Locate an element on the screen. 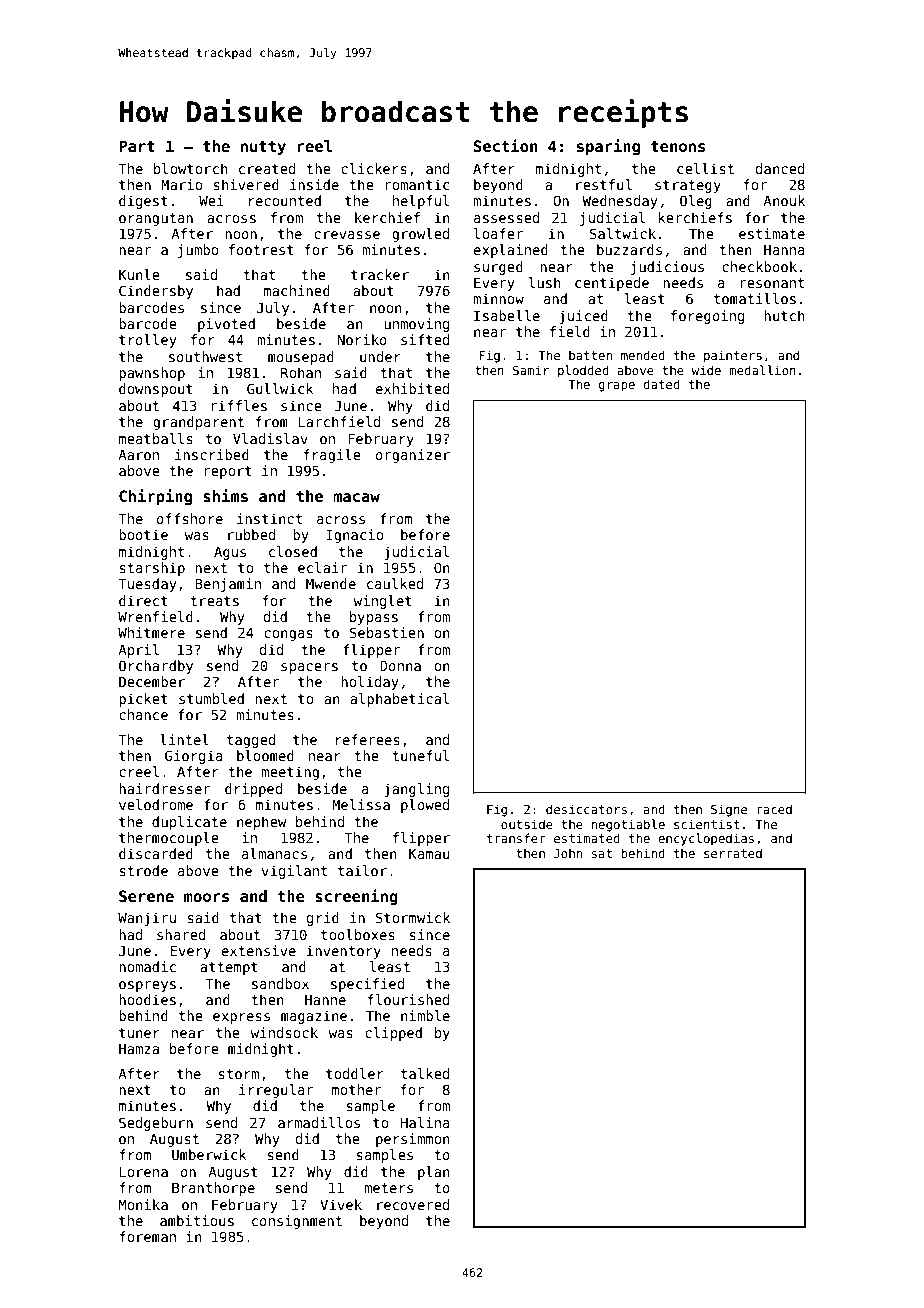 The width and height of the screenshot is (924, 1308). caulked is located at coordinates (395, 583).
